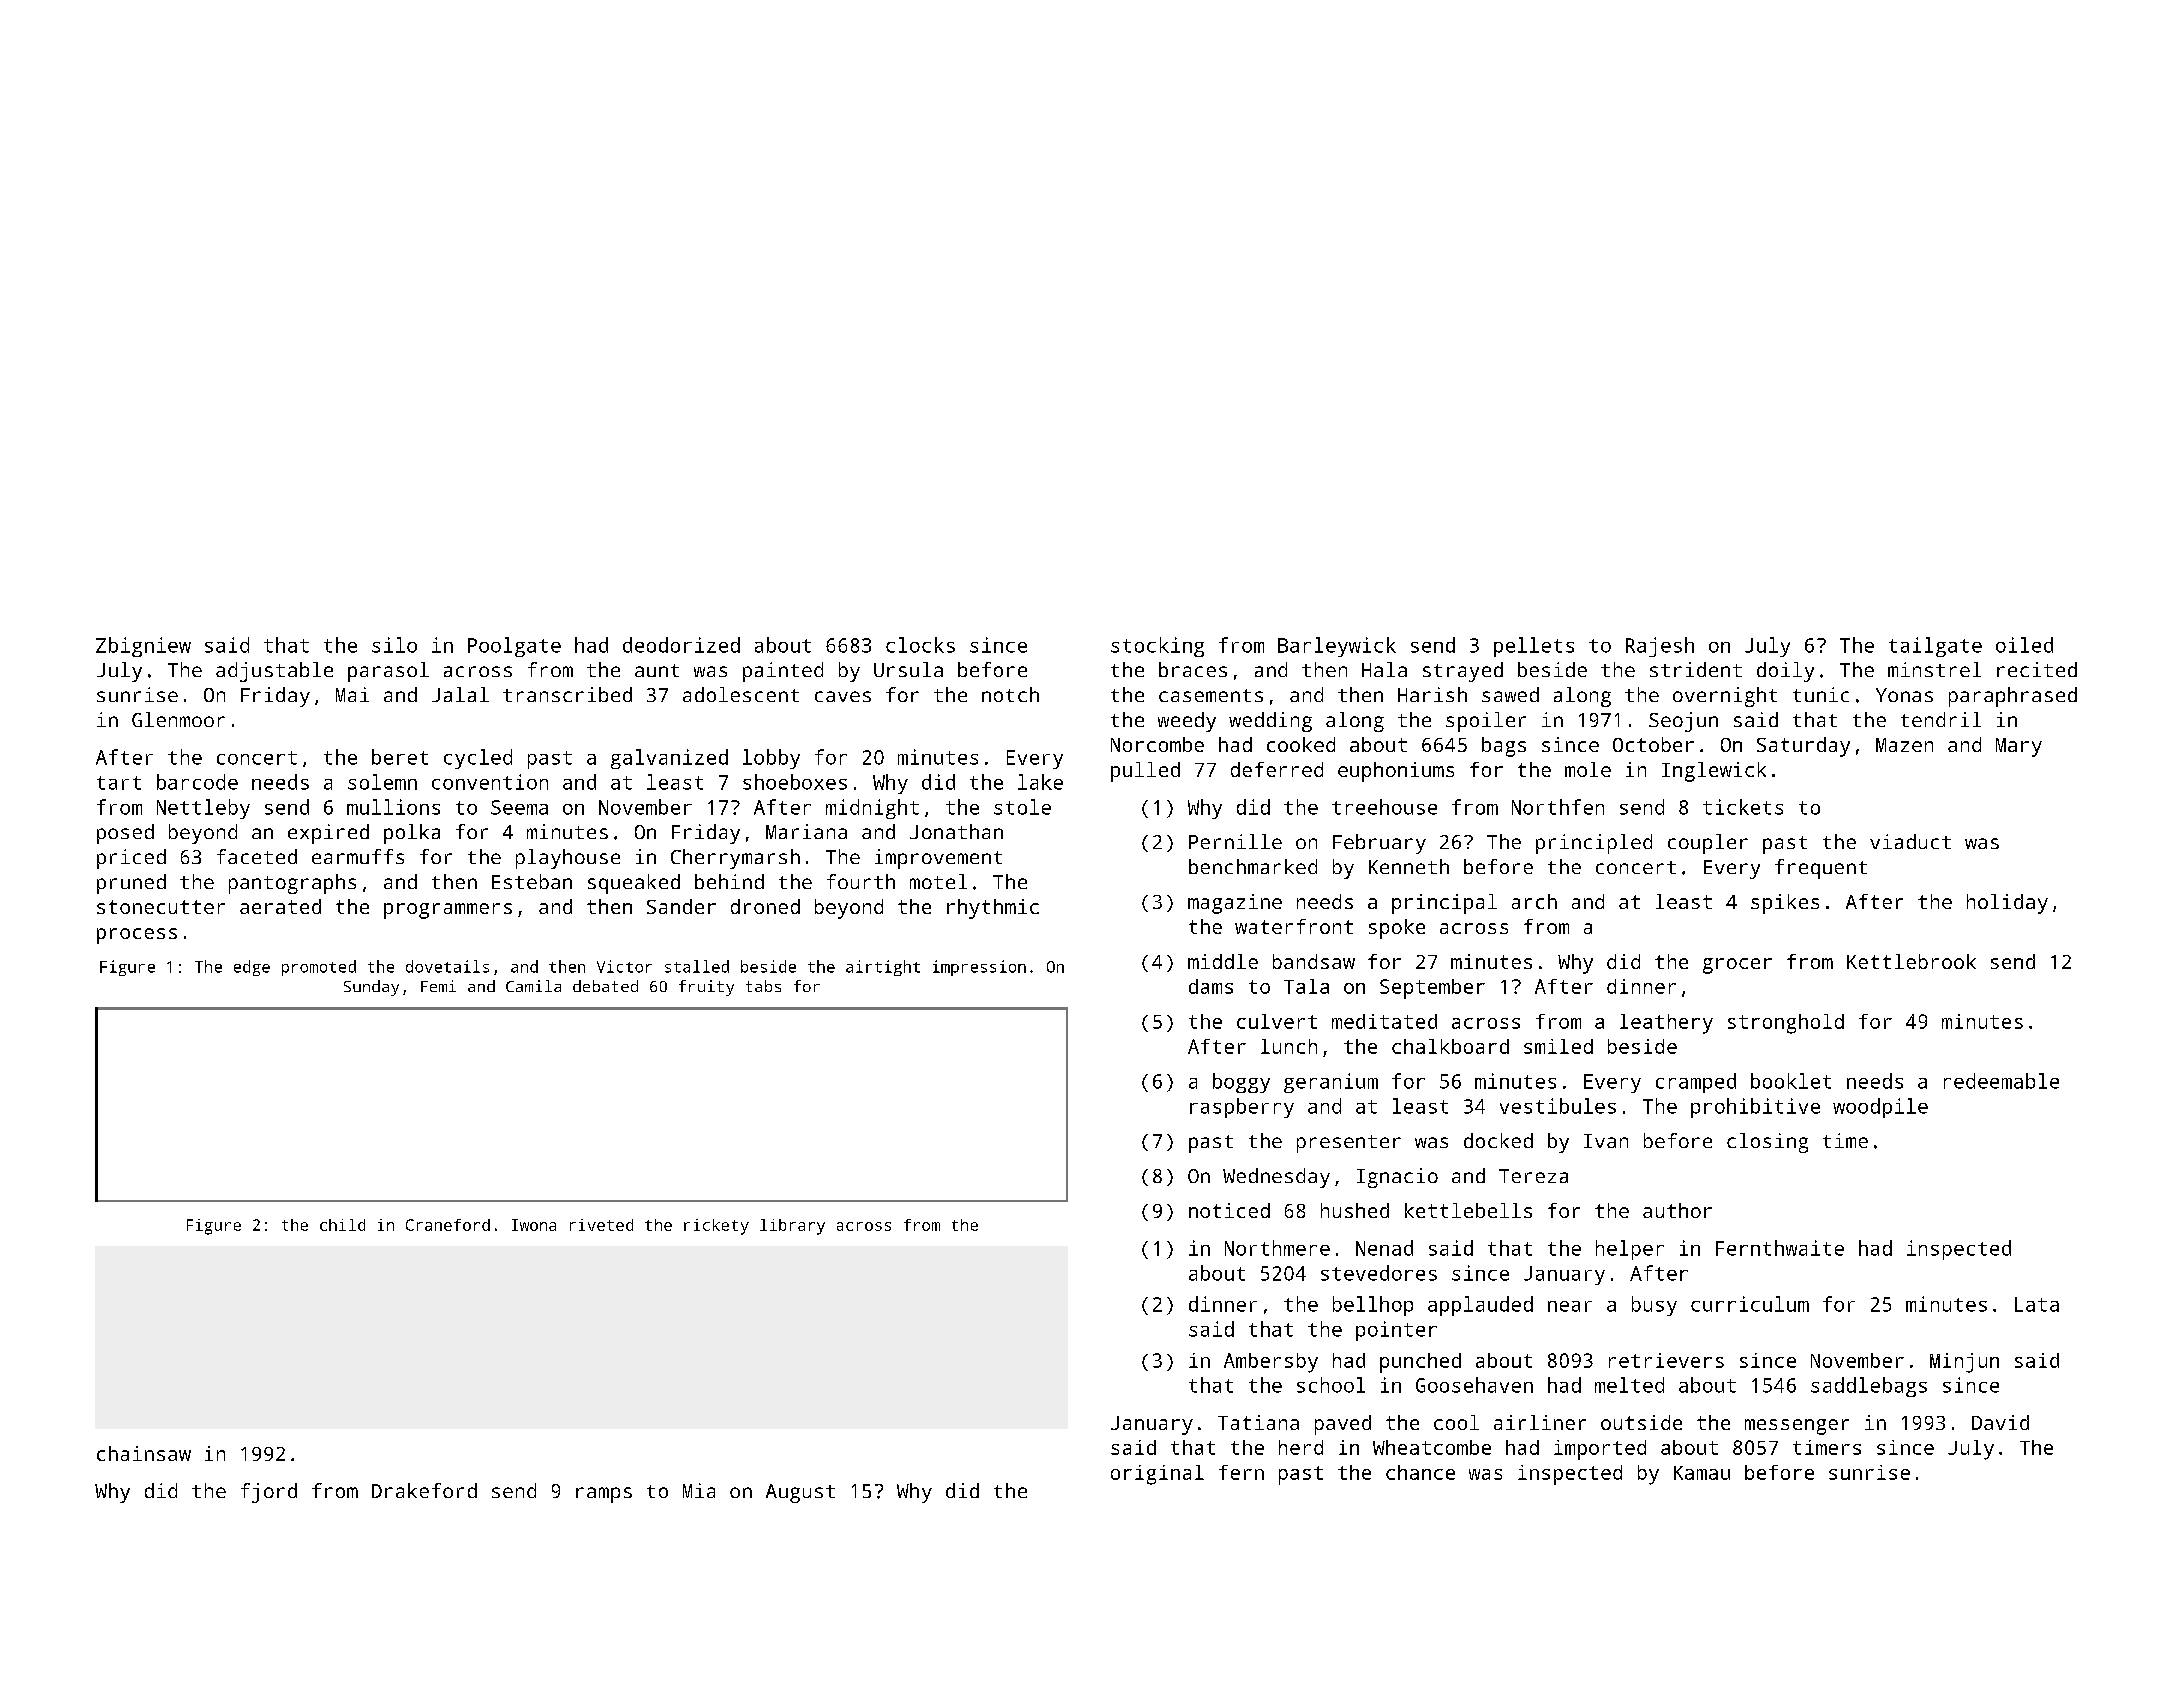 This page has height=1683, width=2178. Describe the element at coordinates (1911, 961) in the page. I see `Kettlebrook` at that location.
